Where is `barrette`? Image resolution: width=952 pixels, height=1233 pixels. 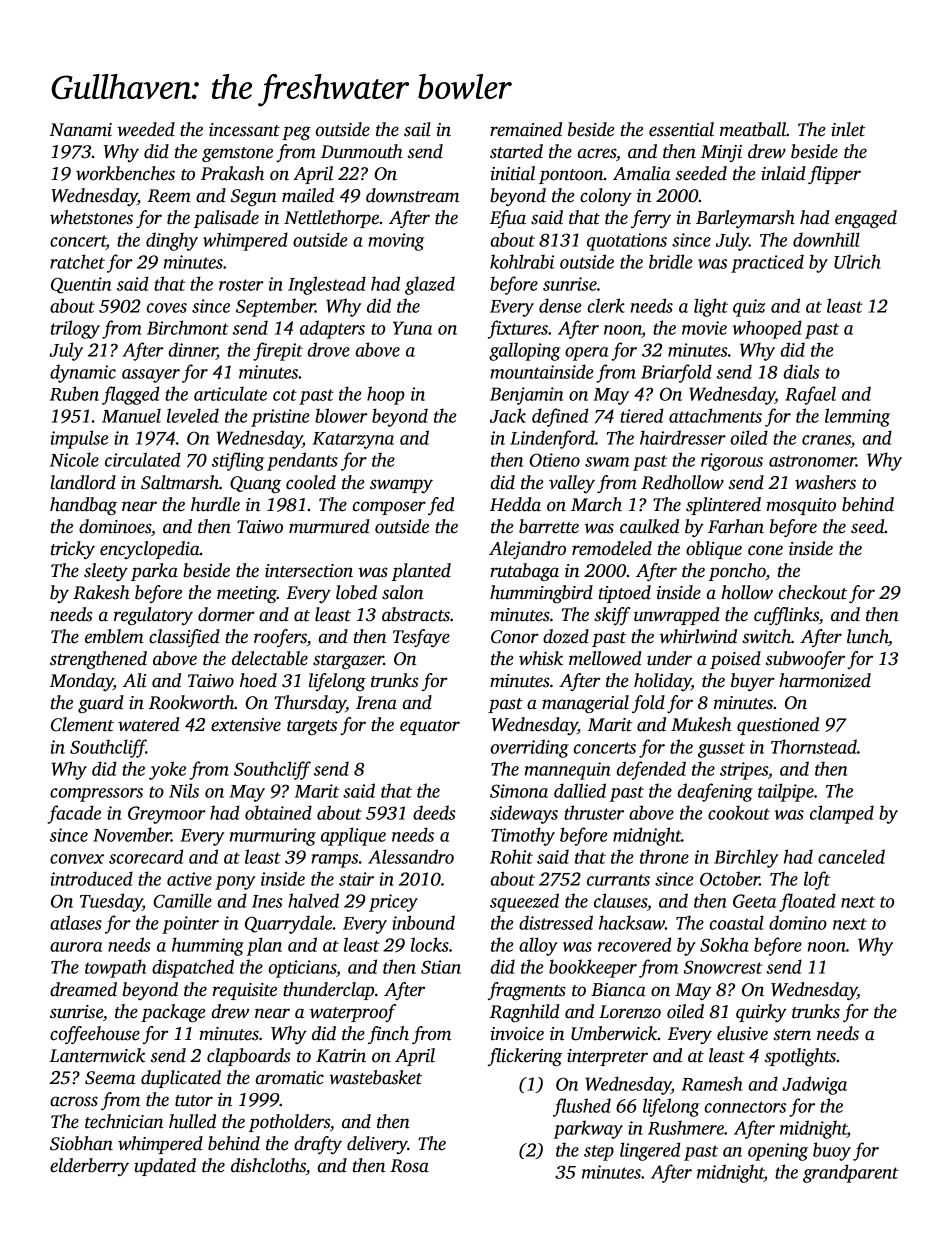 barrette is located at coordinates (549, 526).
